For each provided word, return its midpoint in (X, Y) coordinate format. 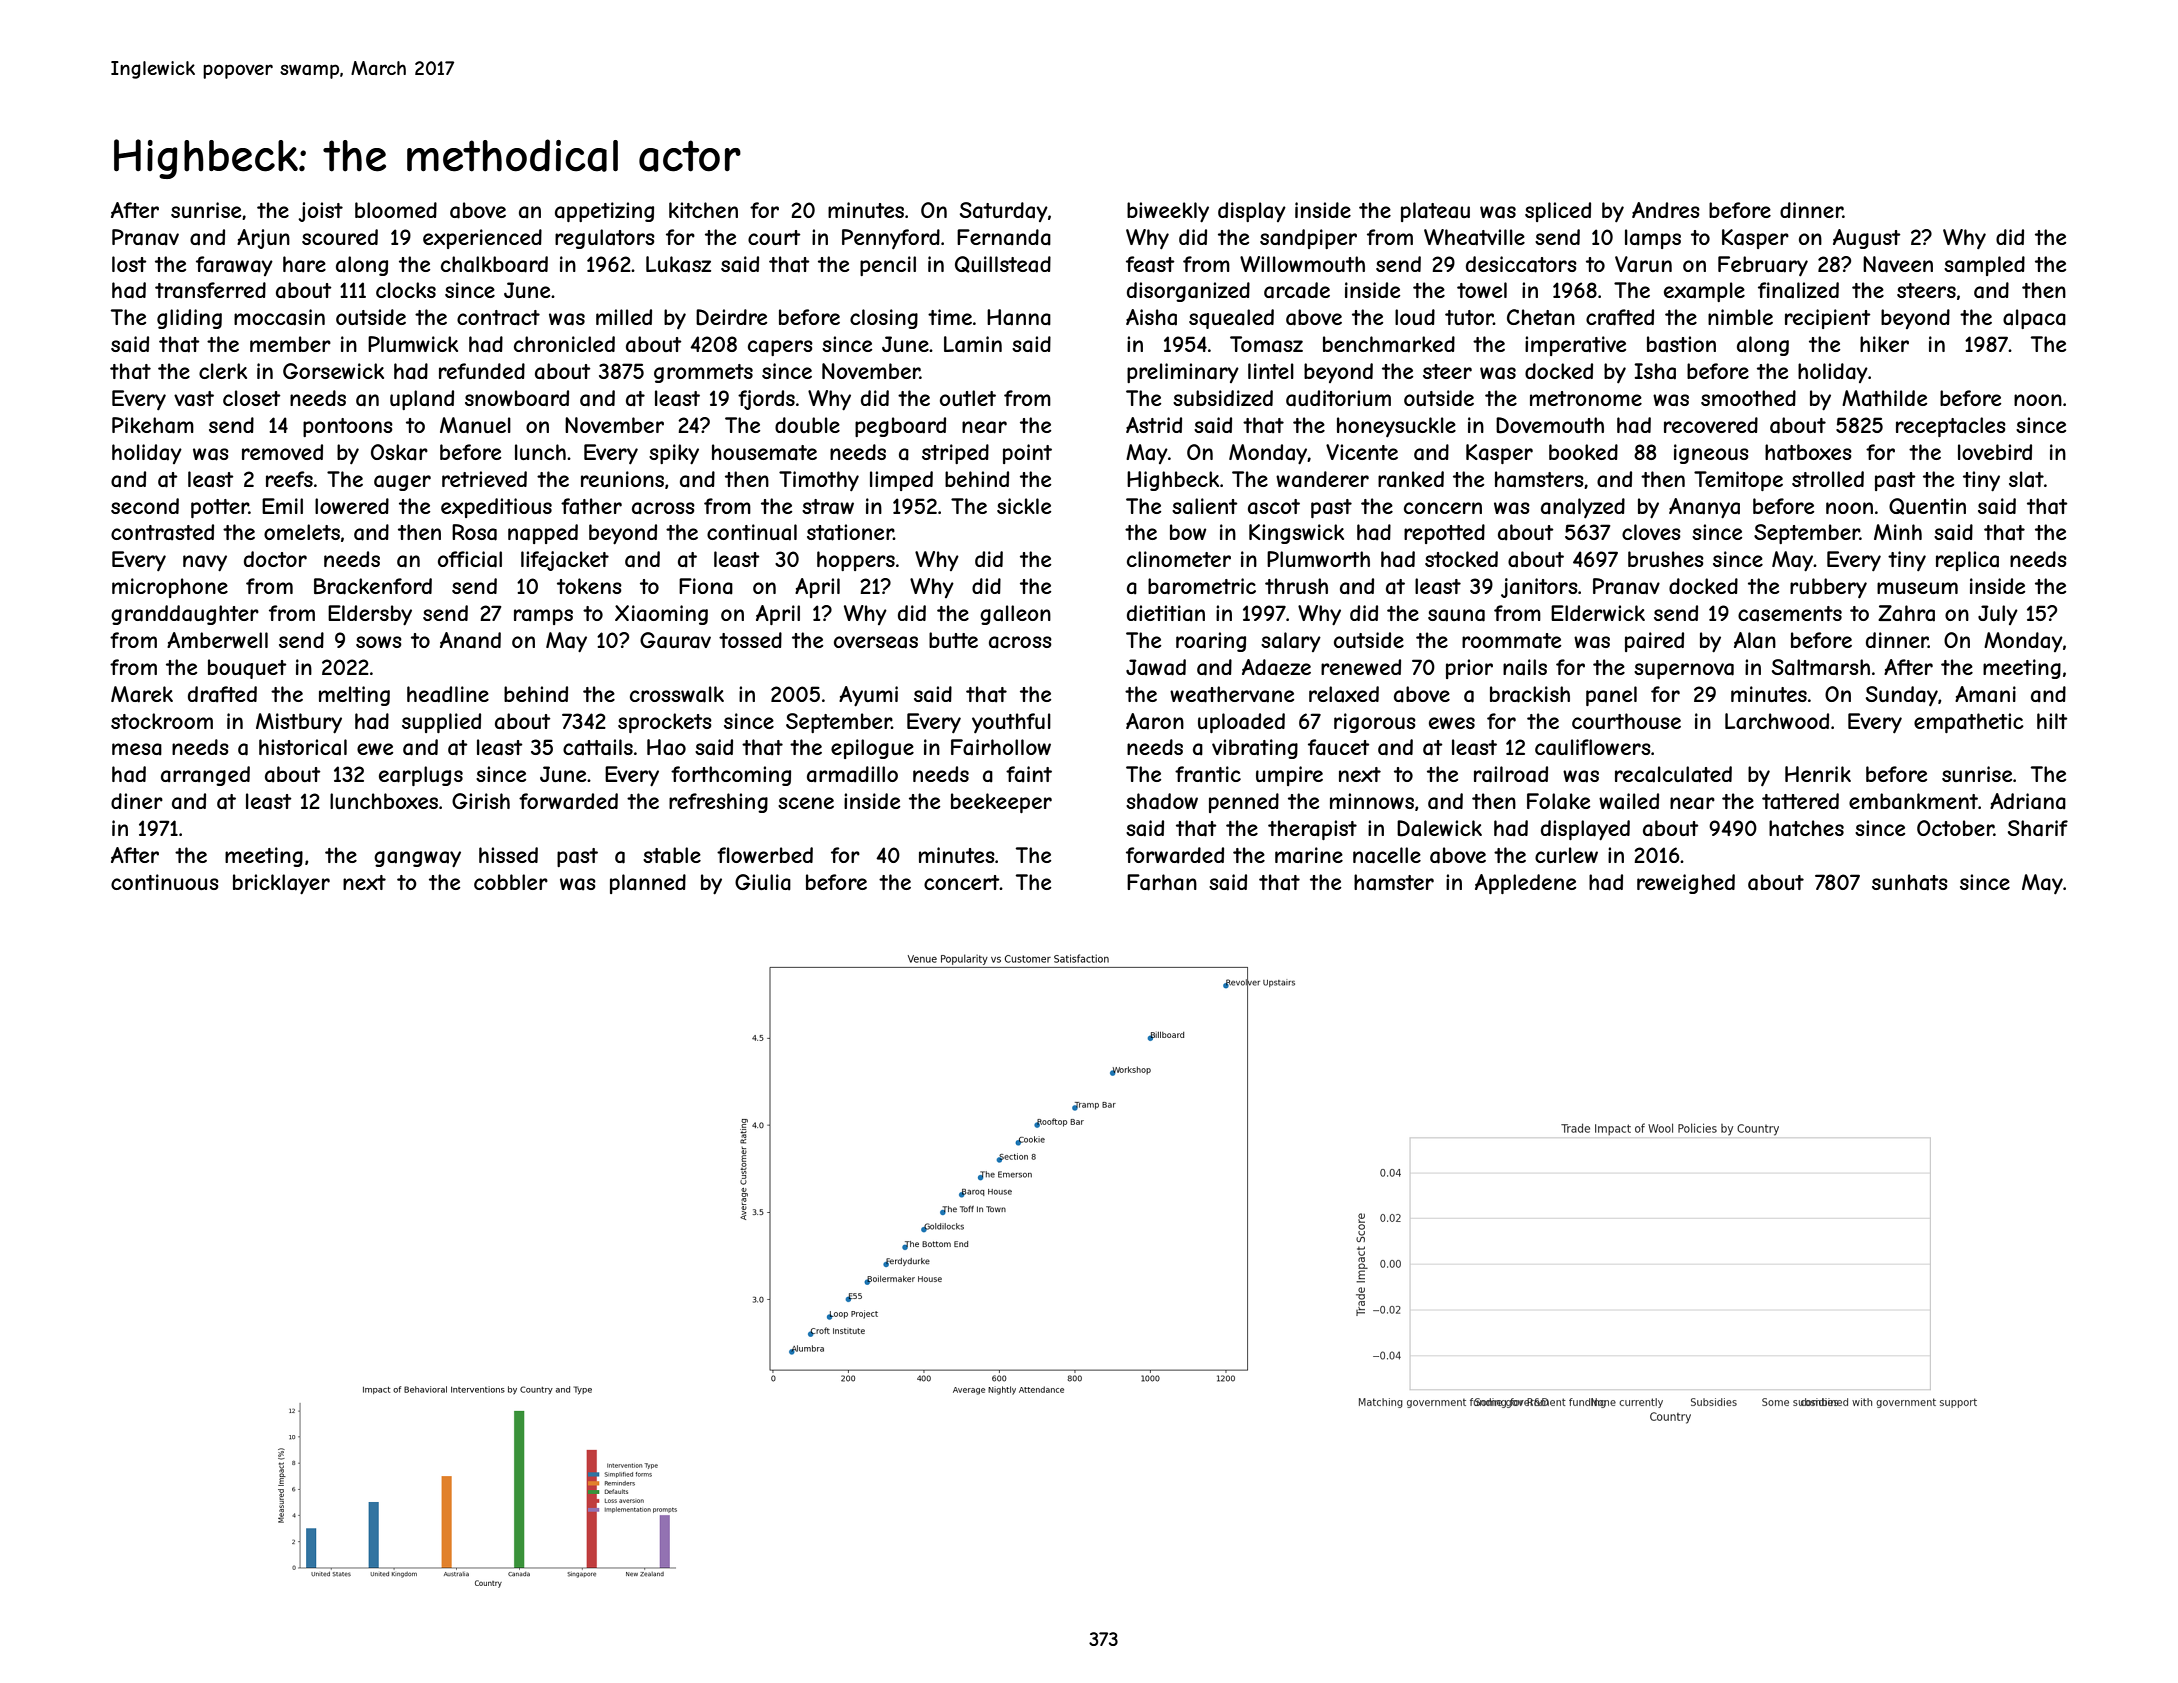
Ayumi (868, 696)
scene (806, 803)
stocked (1461, 559)
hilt (2052, 721)
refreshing (718, 803)
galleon (1015, 615)
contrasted (162, 532)
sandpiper (1308, 239)
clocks (406, 290)
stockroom (162, 721)
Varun (1643, 264)
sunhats (1910, 882)
